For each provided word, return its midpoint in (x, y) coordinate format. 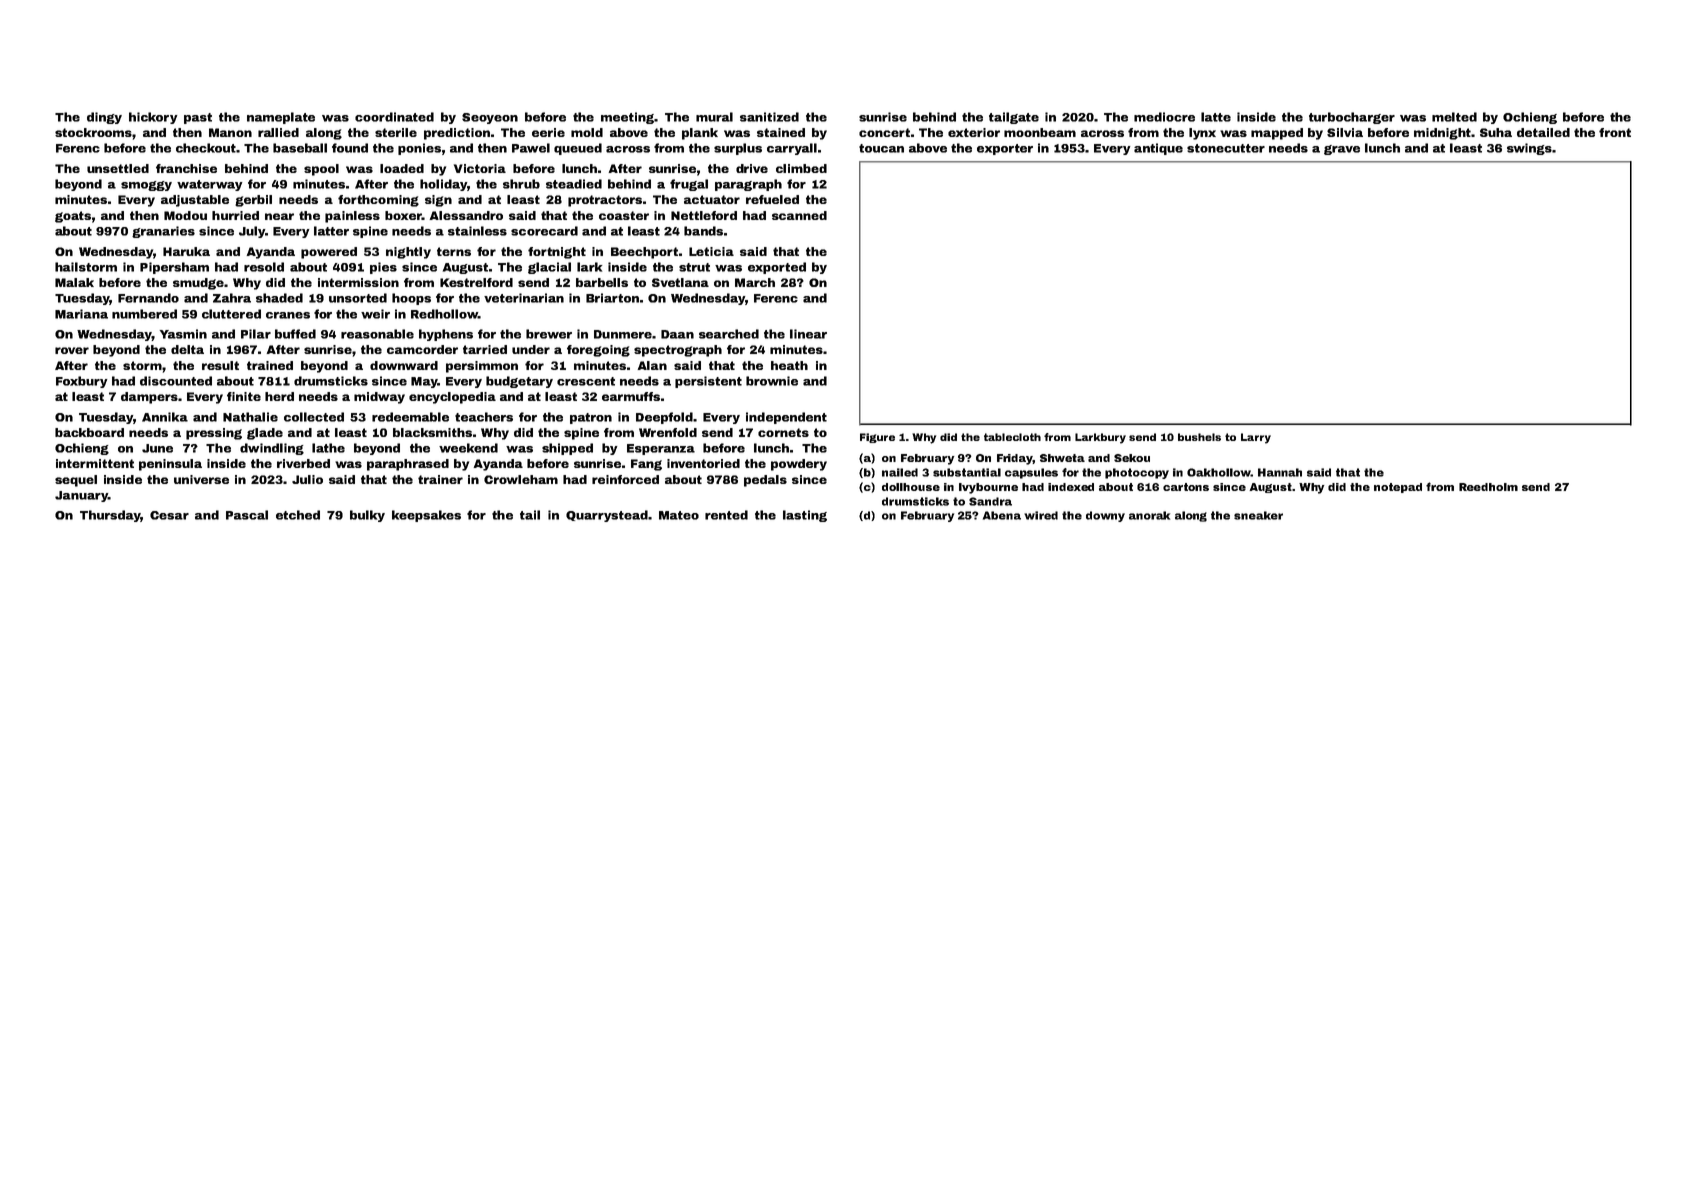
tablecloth (1012, 437)
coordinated (394, 117)
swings (1529, 149)
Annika (165, 417)
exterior (974, 132)
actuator (712, 199)
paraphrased (408, 465)
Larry (1256, 438)
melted (1454, 117)
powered (329, 253)
